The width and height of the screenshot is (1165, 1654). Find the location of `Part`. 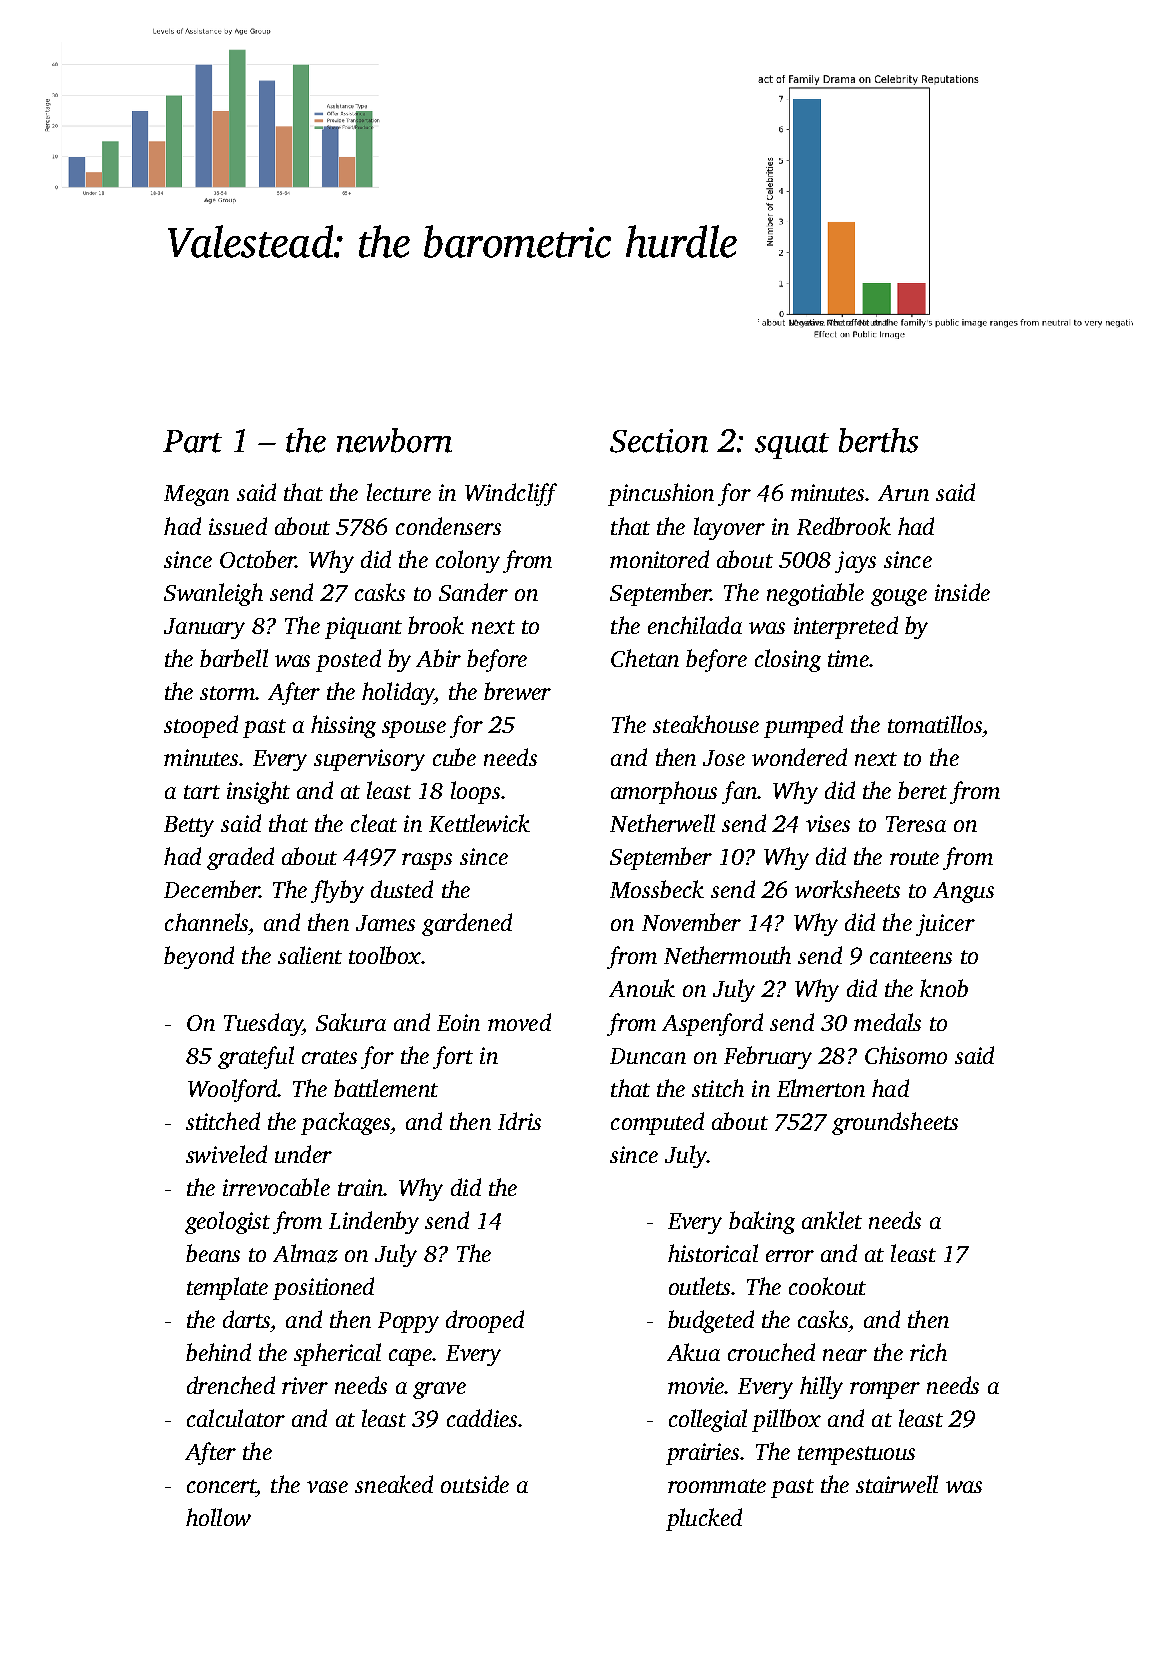

Part is located at coordinates (192, 441).
